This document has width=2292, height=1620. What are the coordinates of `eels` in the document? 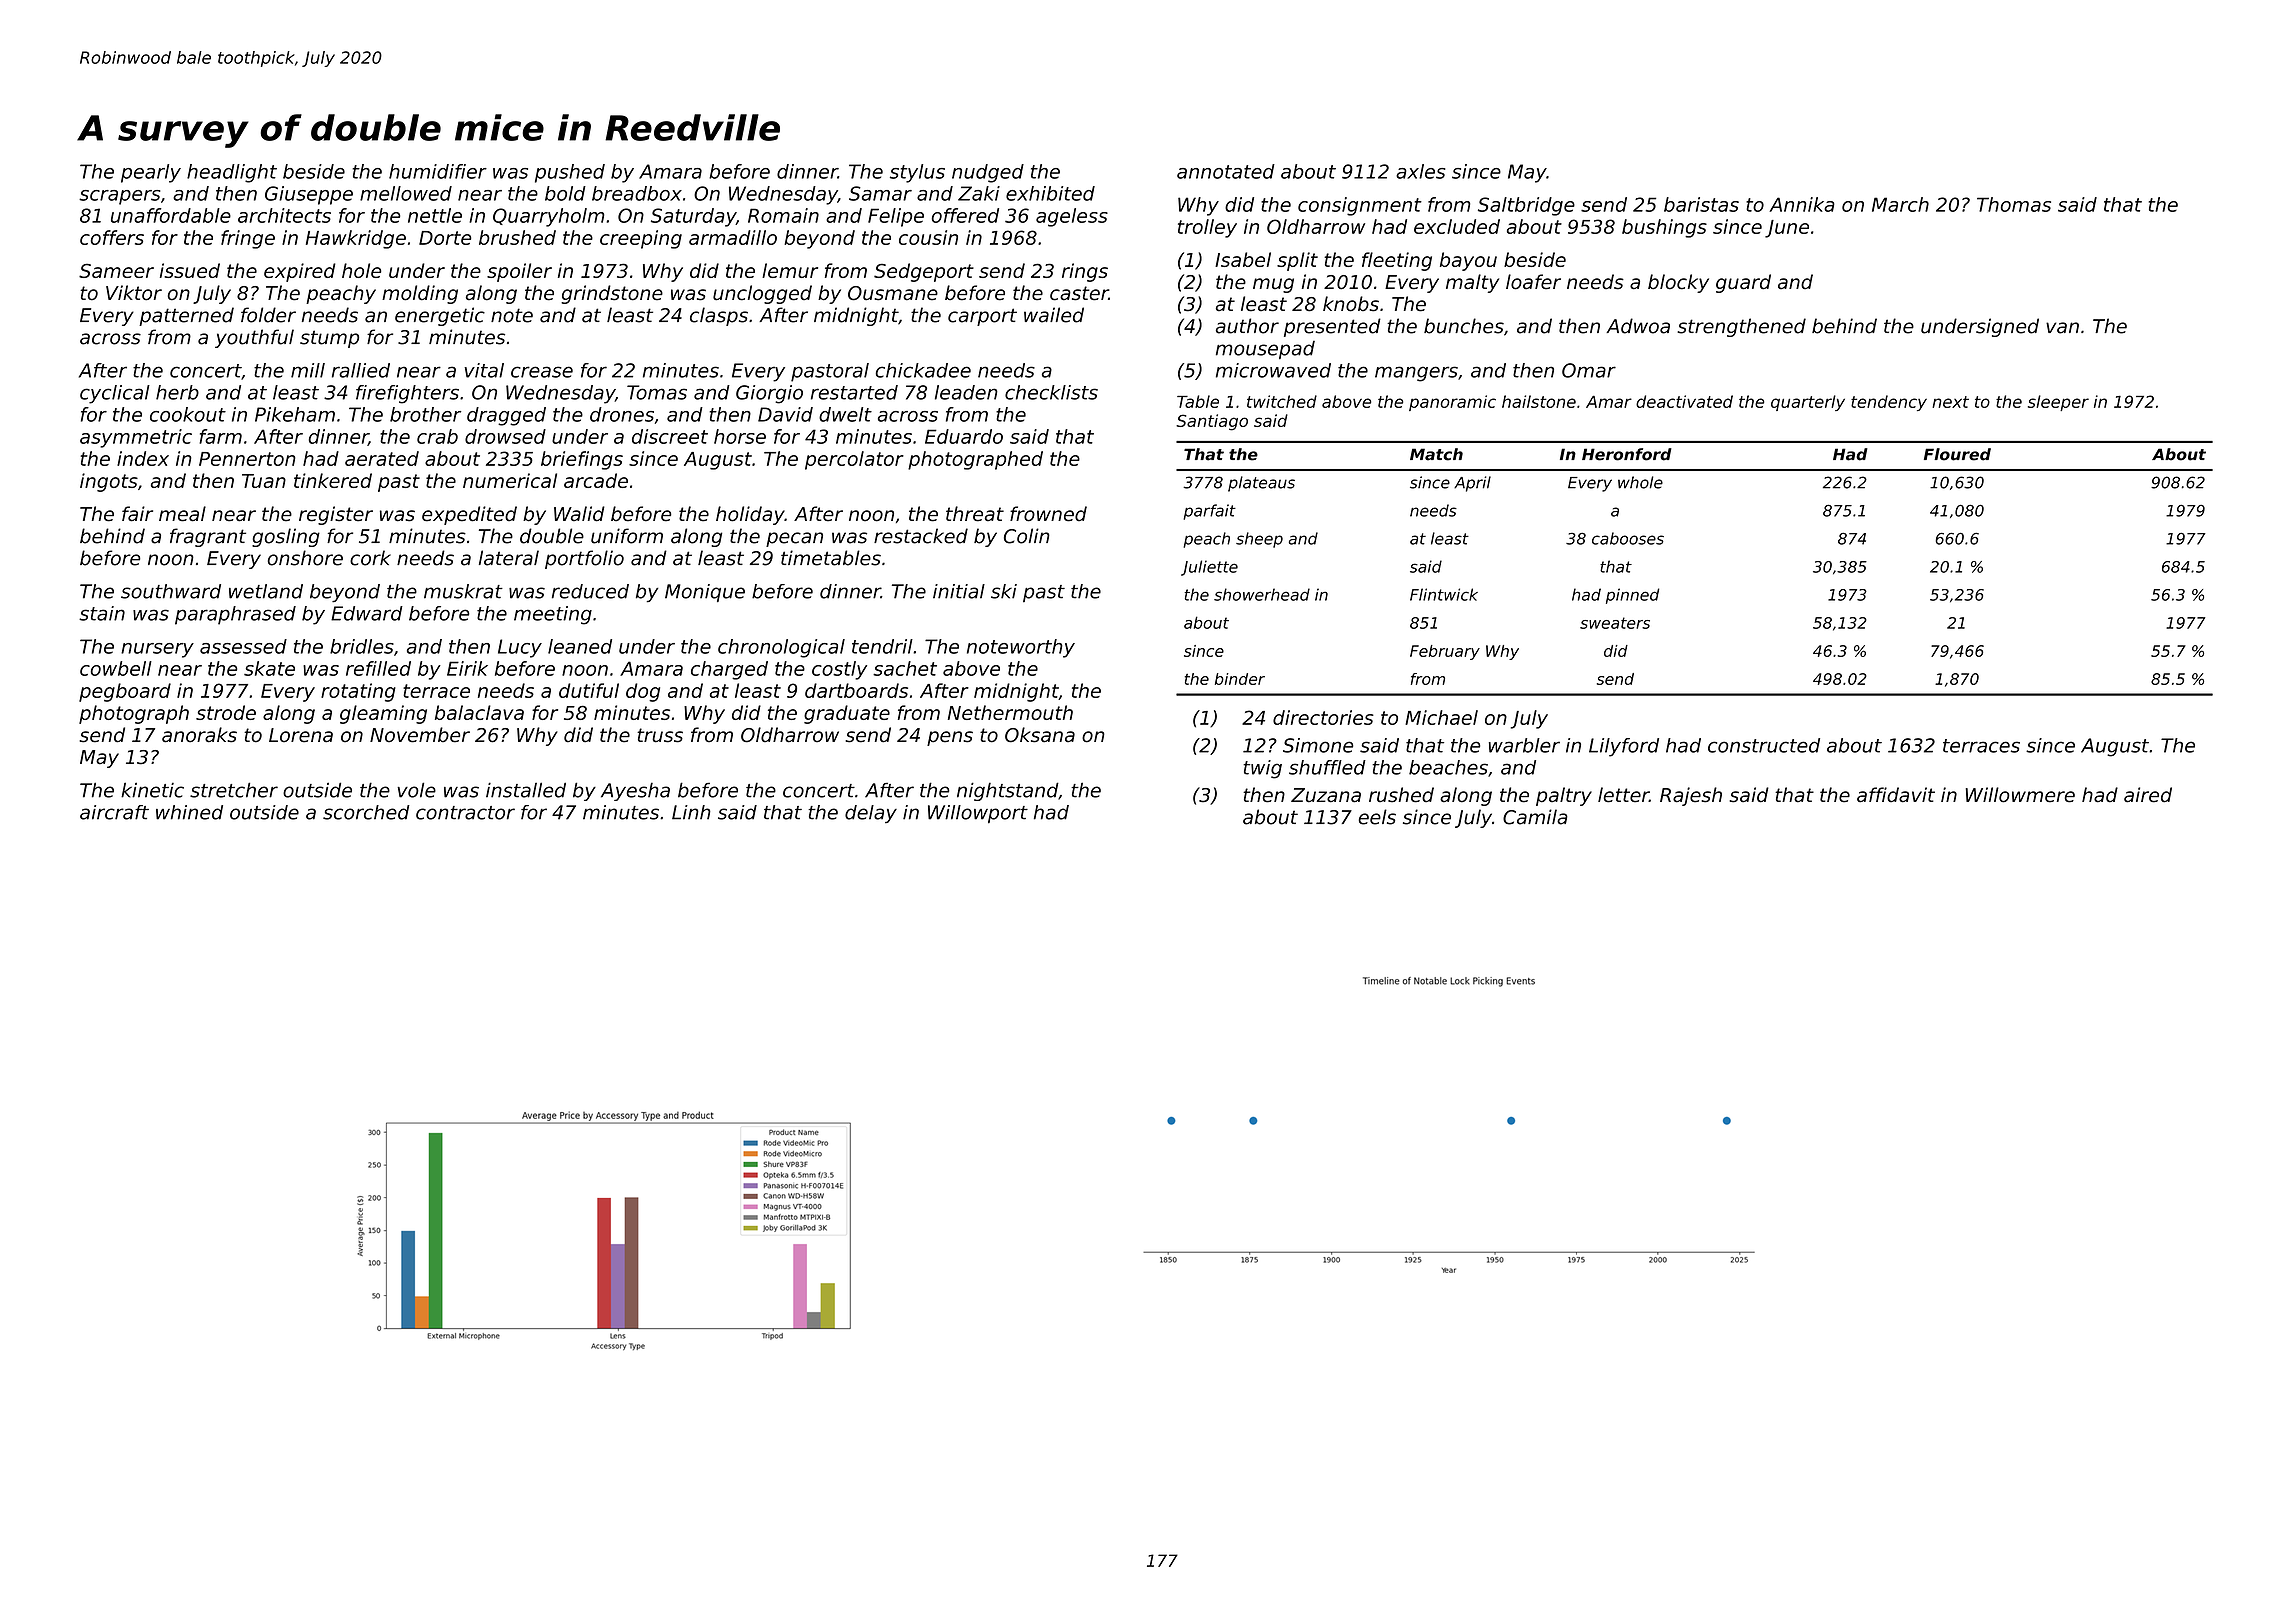 It's located at (1377, 817).
